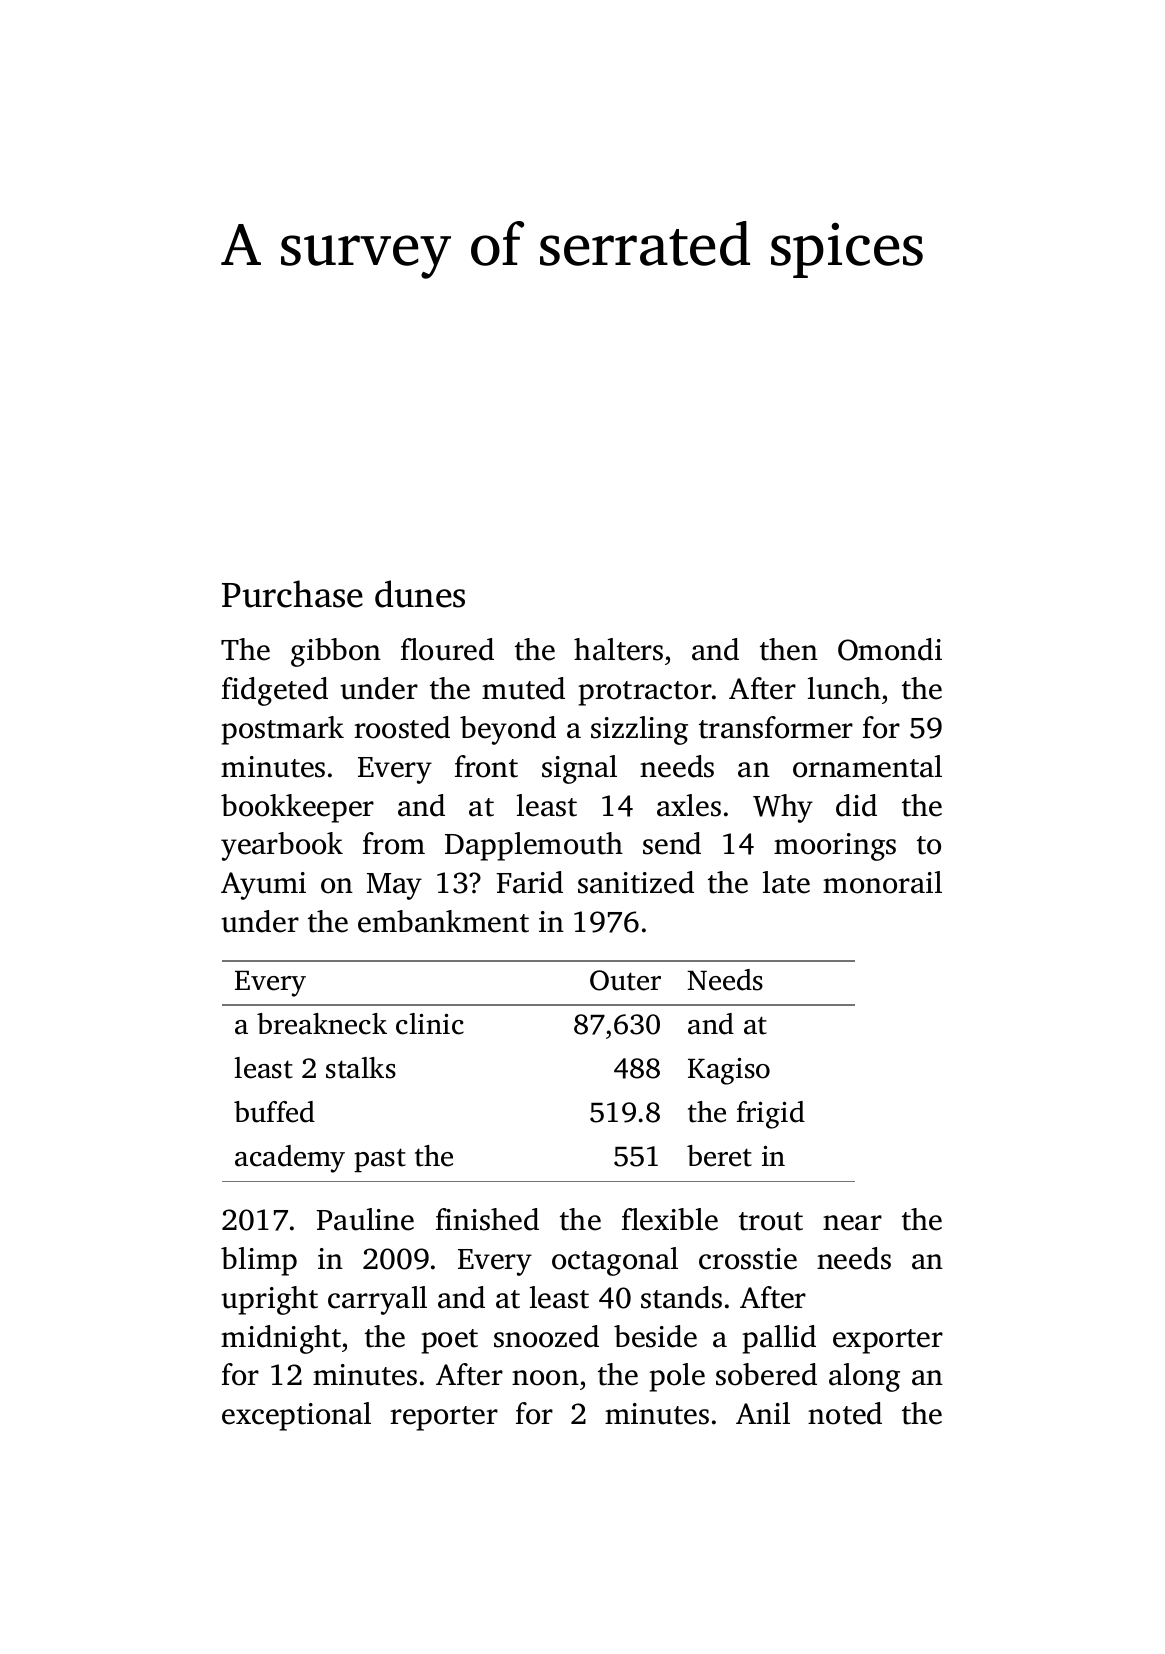 This screenshot has width=1165, height=1654. I want to click on beret, so click(719, 1156).
